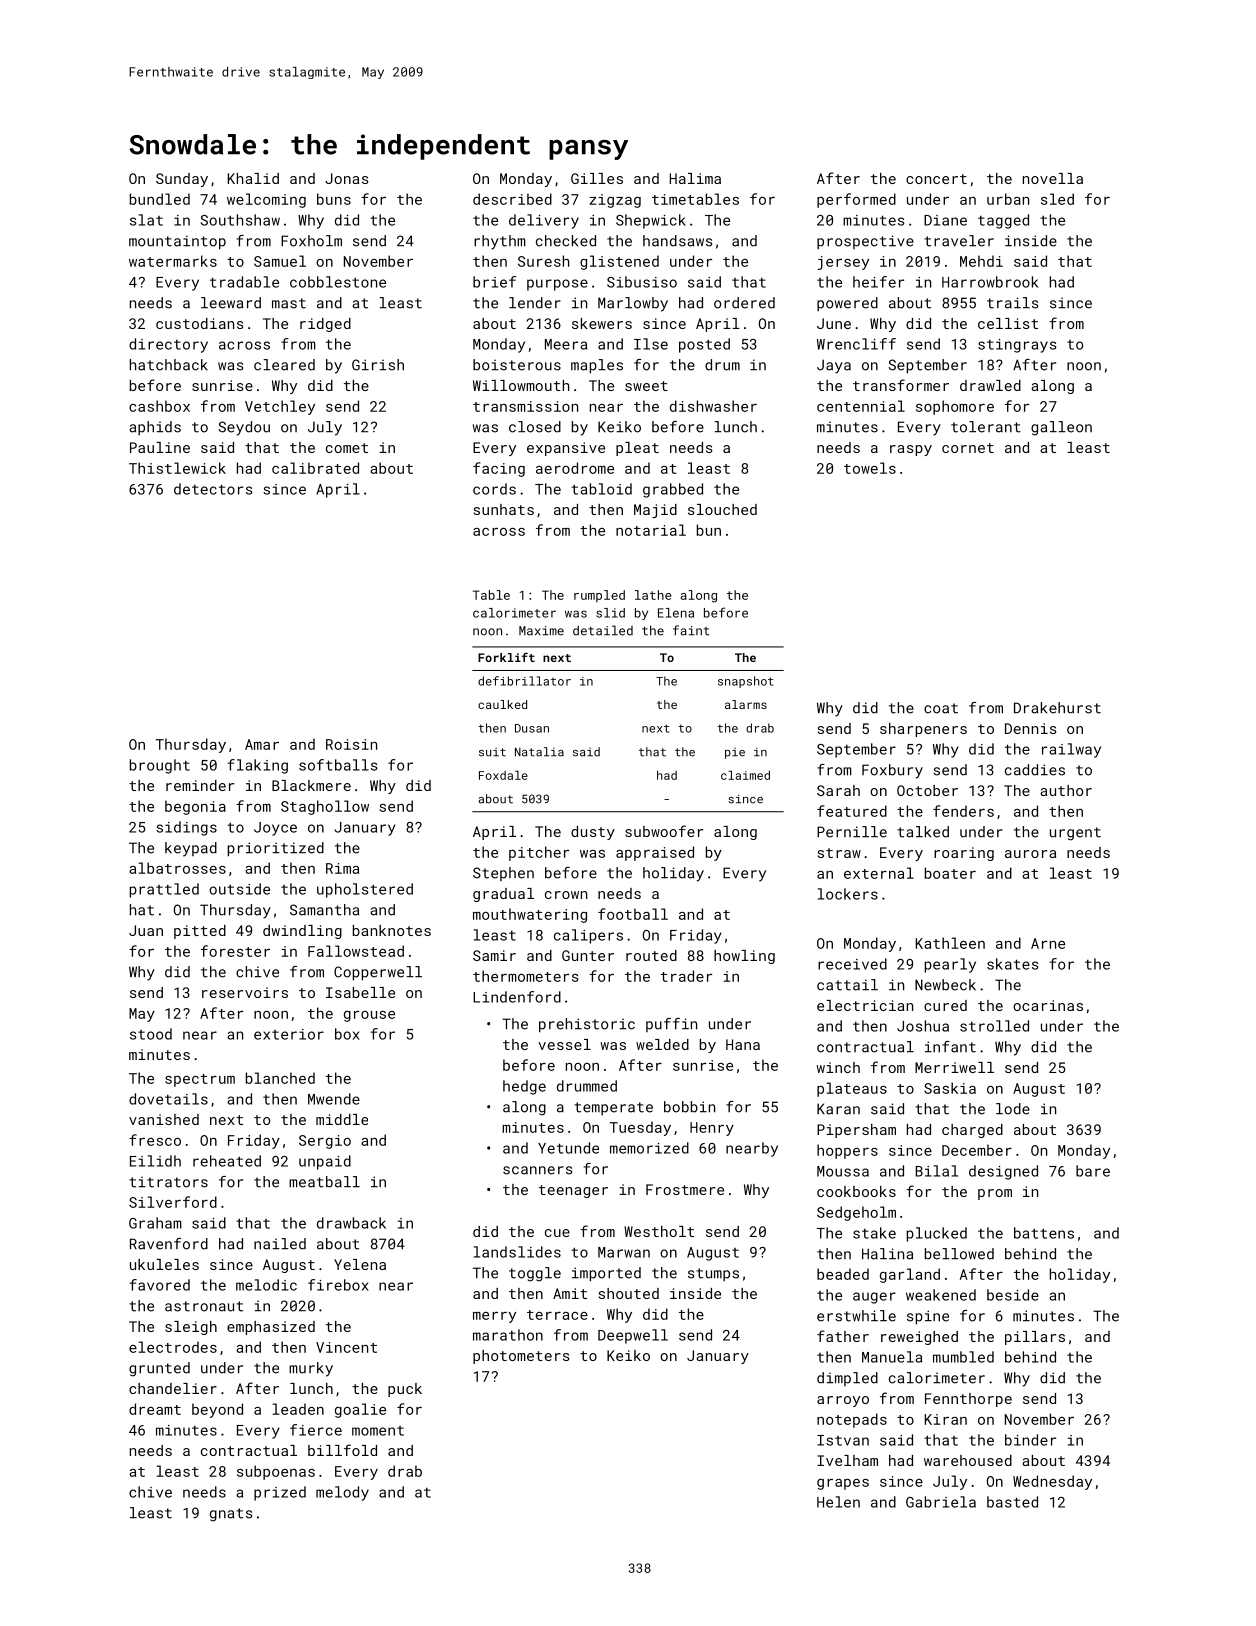  What do you see at coordinates (503, 874) in the screenshot?
I see `Stephen` at bounding box center [503, 874].
